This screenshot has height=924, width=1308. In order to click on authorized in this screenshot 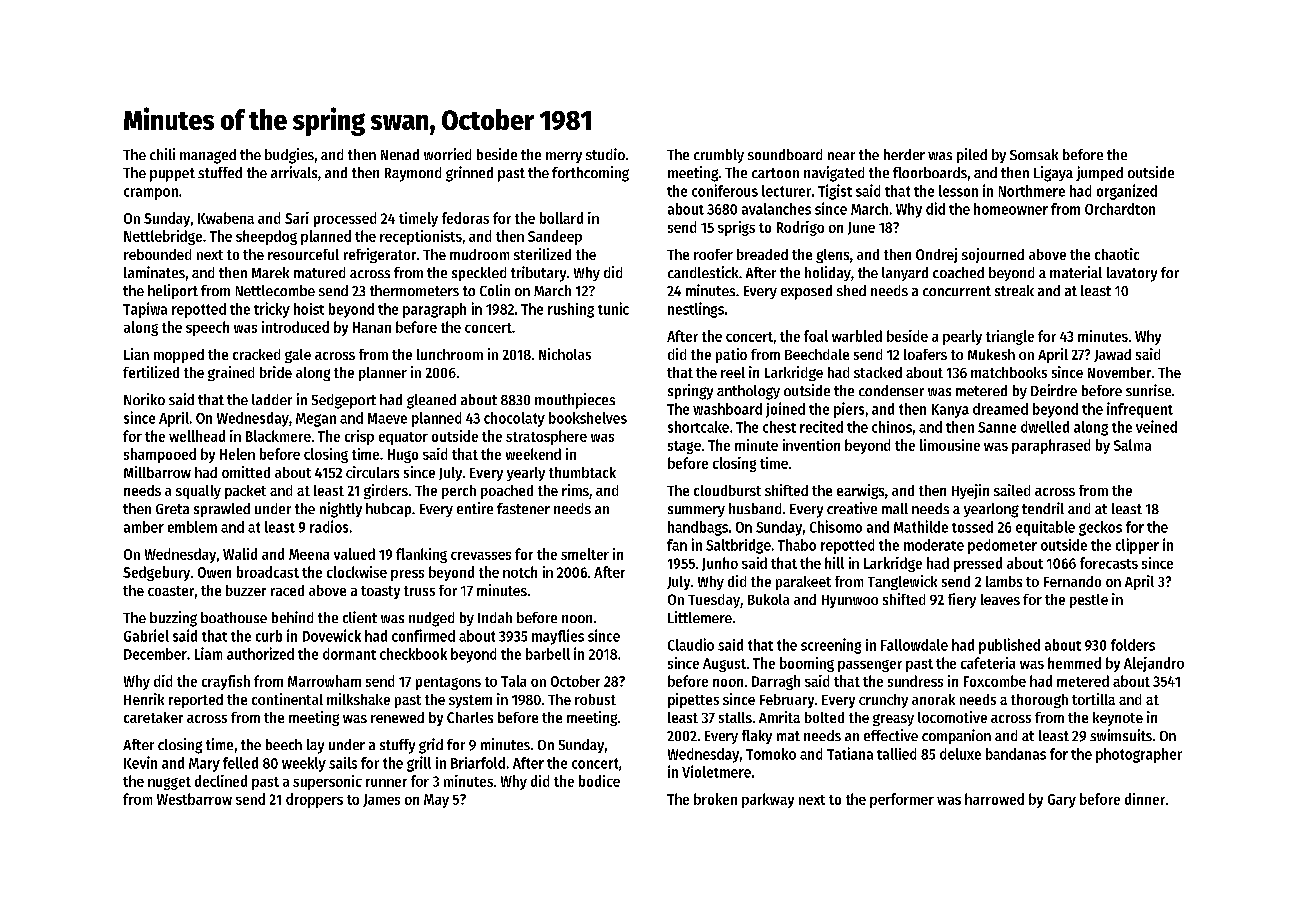, I will do `click(260, 653)`.
